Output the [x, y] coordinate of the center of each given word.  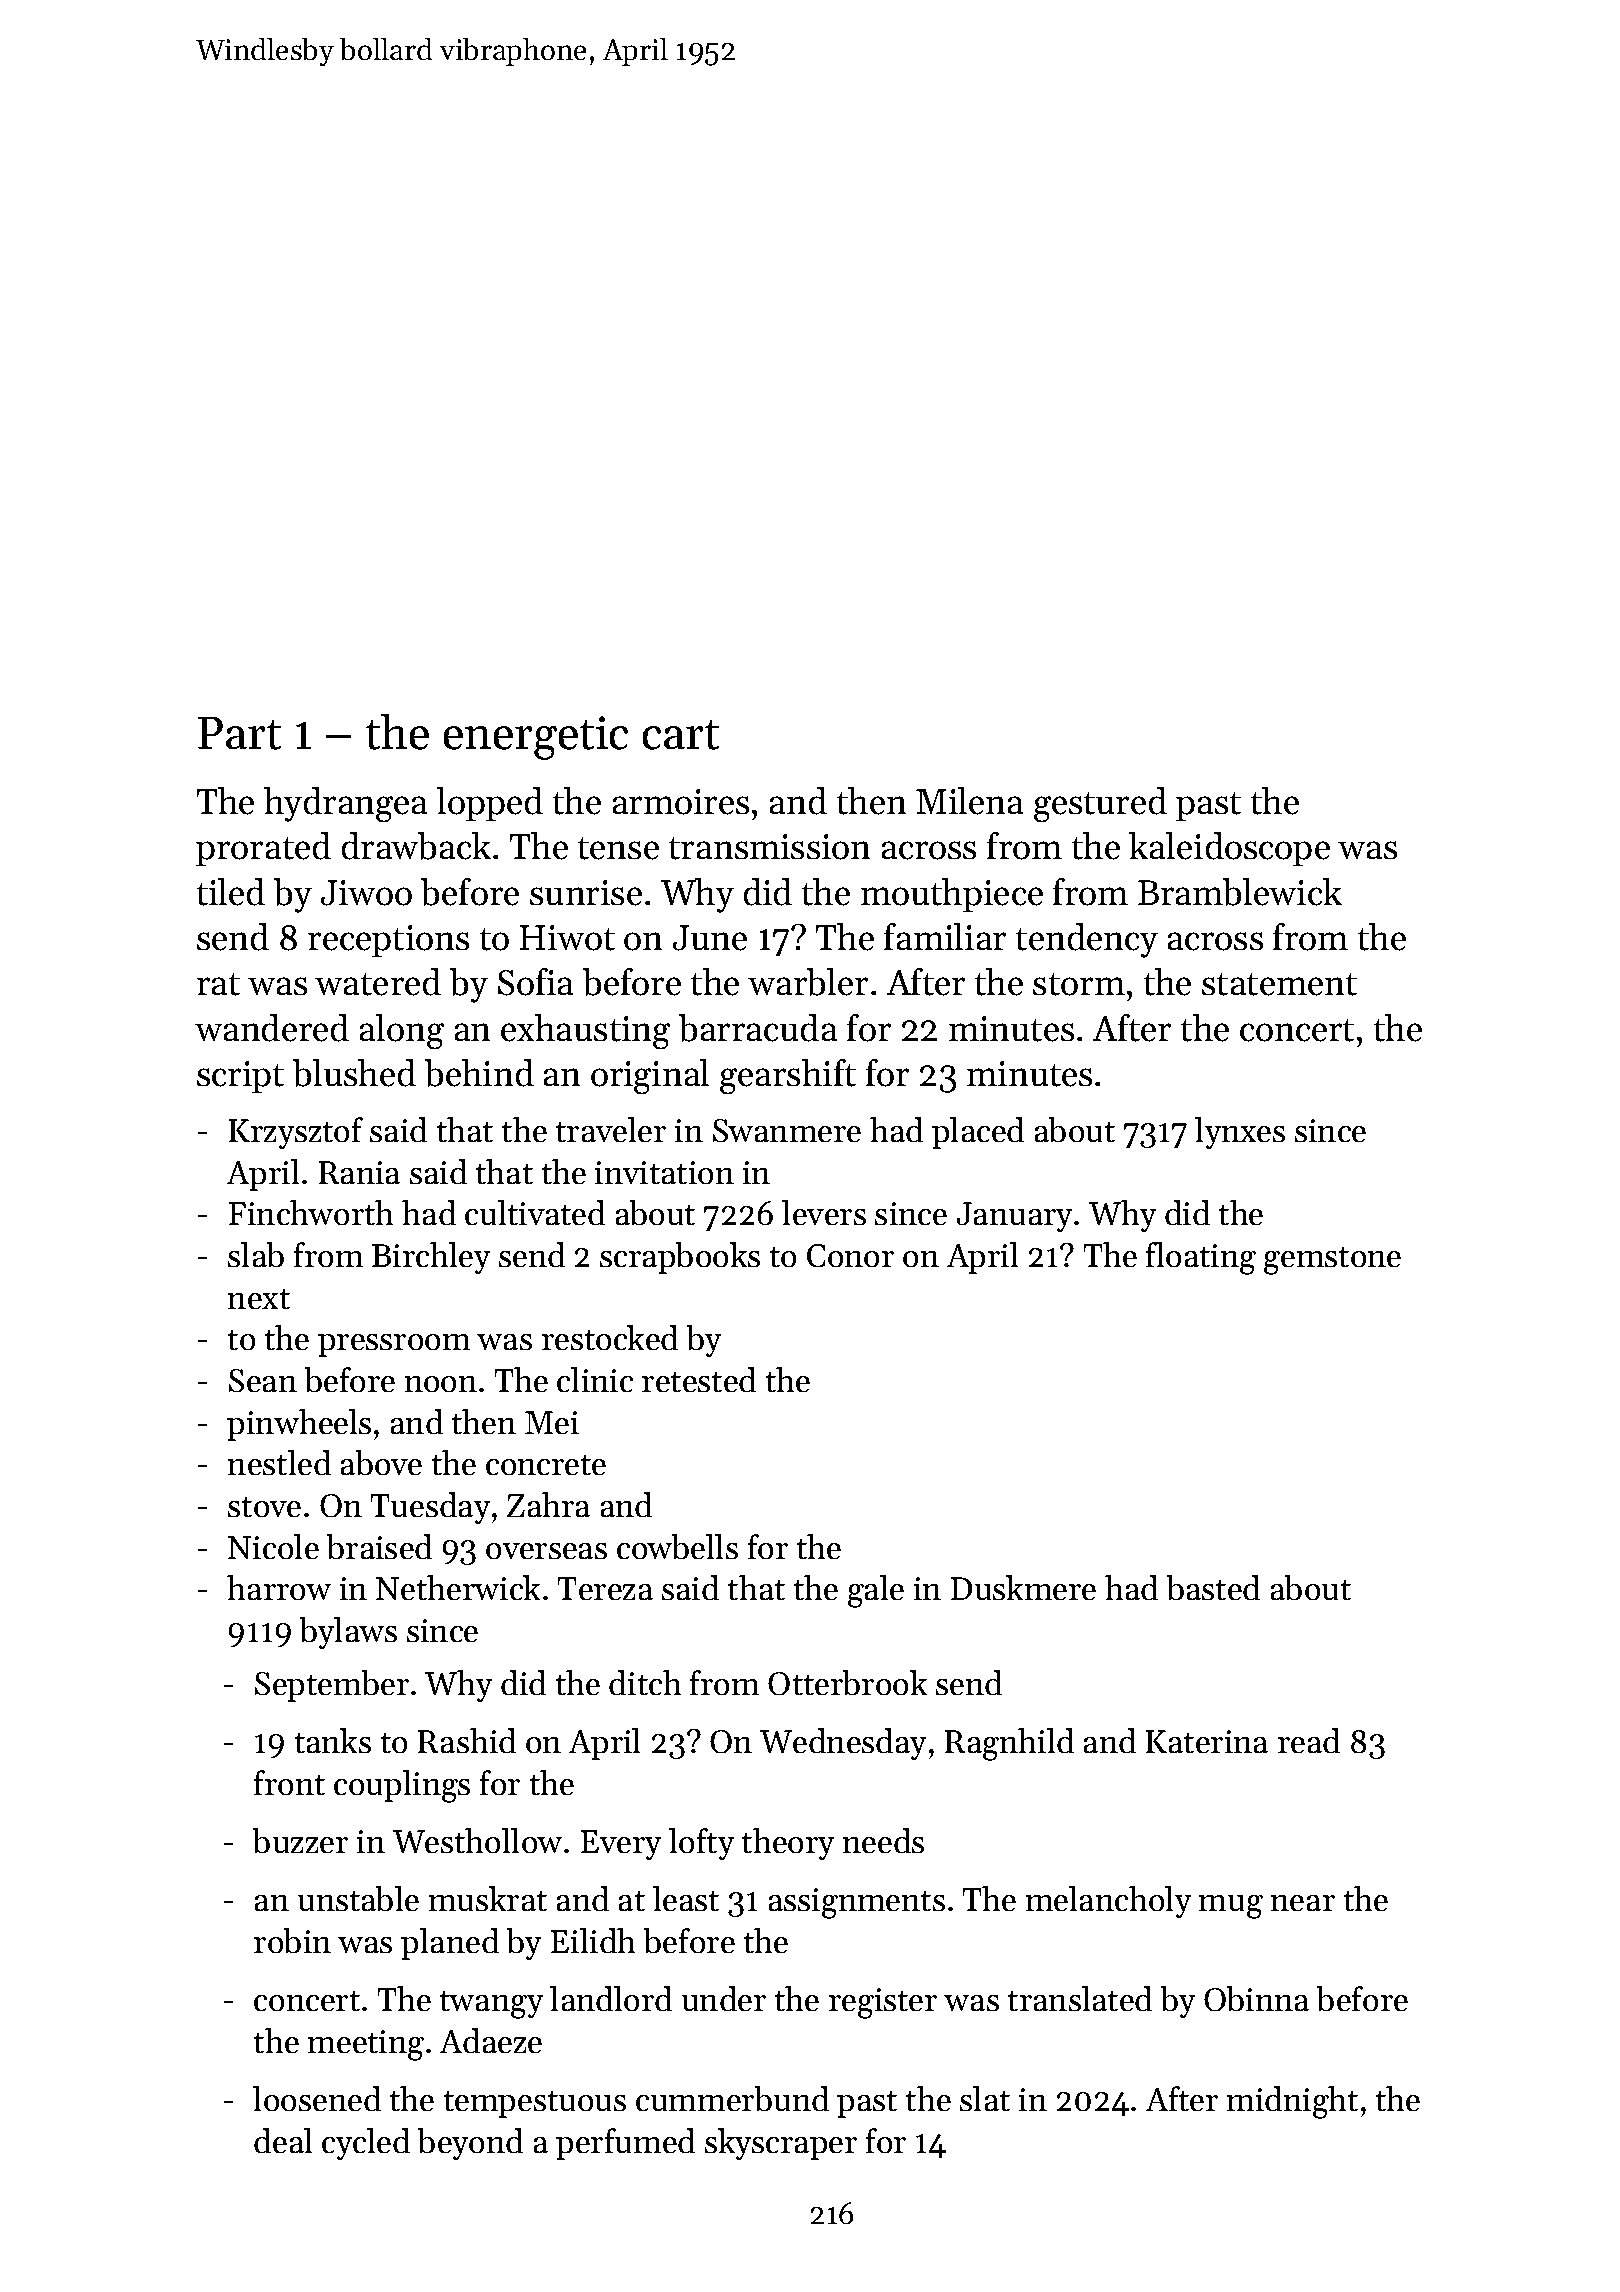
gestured [1100, 804]
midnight [1292, 2102]
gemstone [1332, 1261]
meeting [366, 2045]
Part [239, 733]
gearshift [788, 1076]
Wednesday [843, 1744]
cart [681, 735]
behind [479, 1073]
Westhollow [477, 1840]
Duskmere [1023, 1587]
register [883, 2003]
